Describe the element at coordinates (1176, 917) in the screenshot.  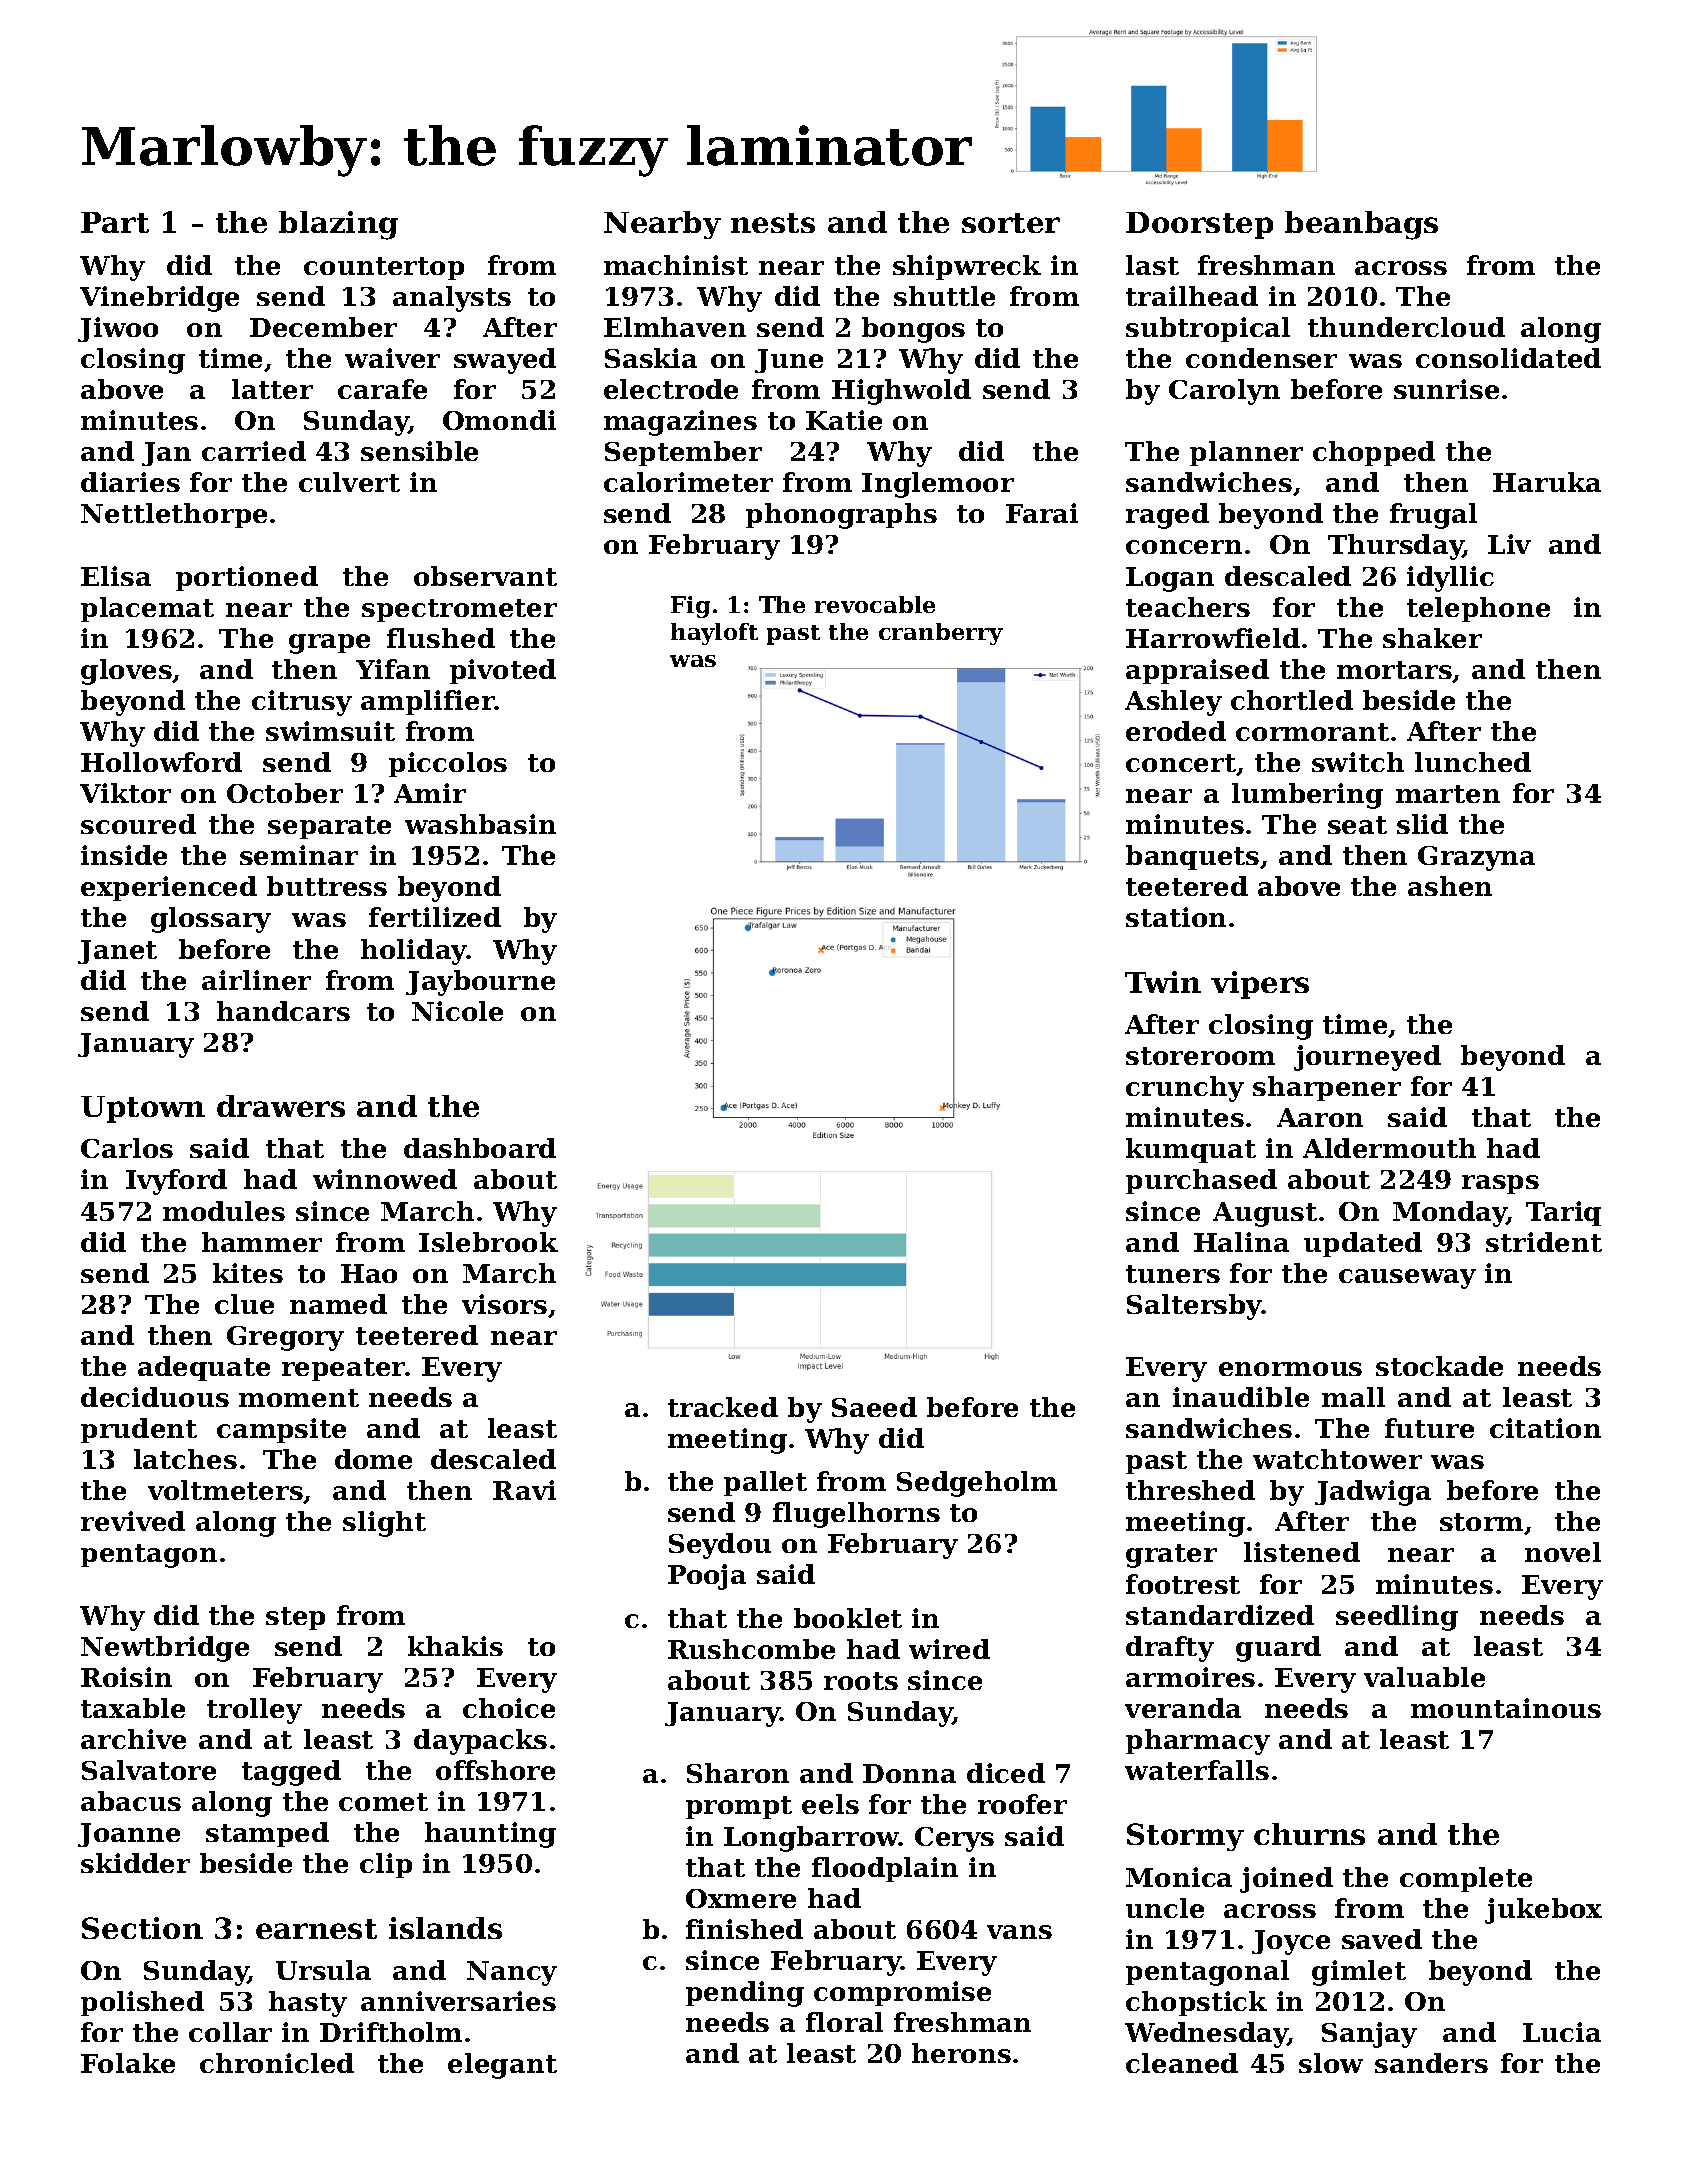
I see `station` at that location.
